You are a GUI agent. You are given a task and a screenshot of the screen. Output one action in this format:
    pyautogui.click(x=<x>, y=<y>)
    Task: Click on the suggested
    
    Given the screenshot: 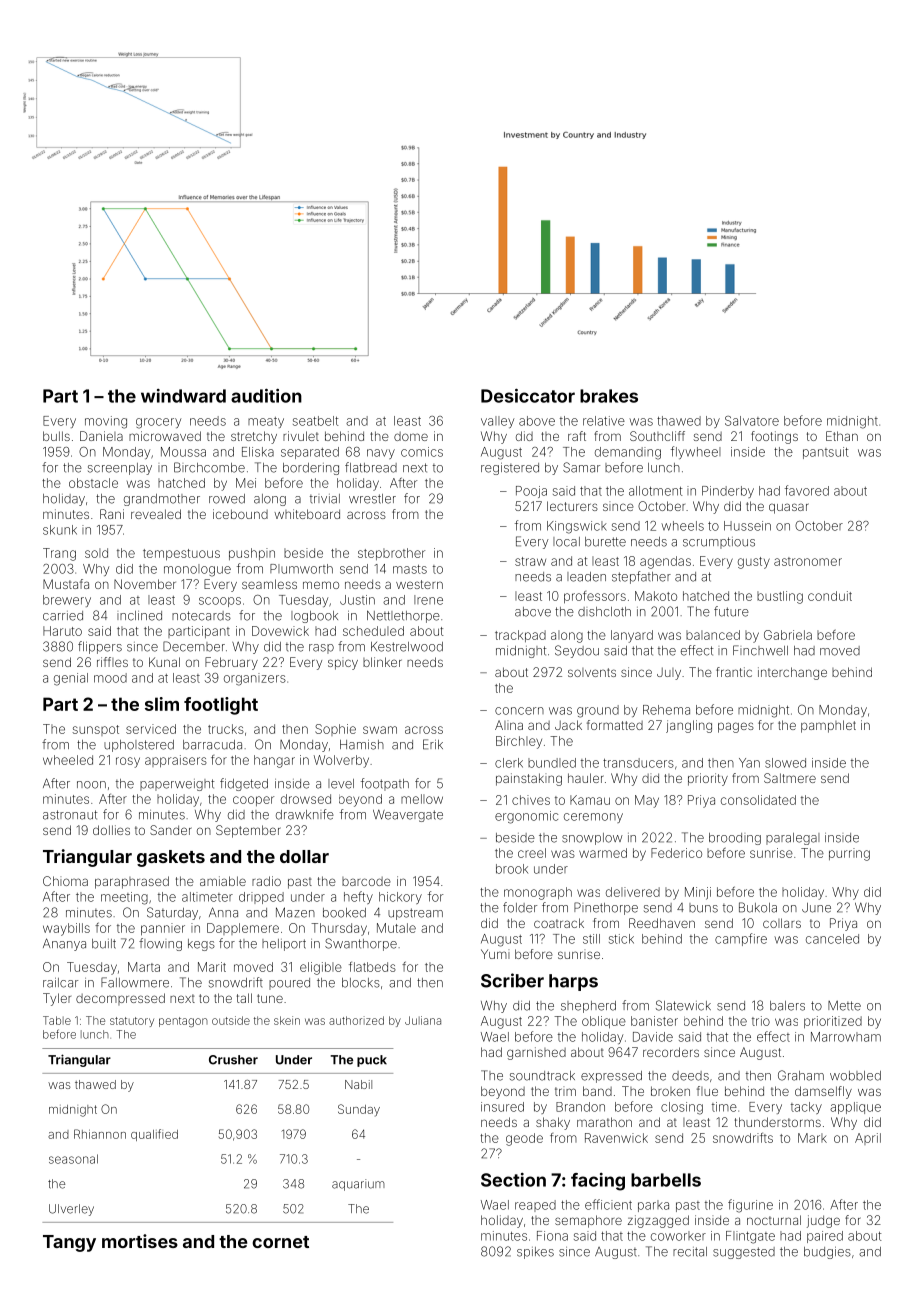 What is the action you would take?
    pyautogui.click(x=744, y=1253)
